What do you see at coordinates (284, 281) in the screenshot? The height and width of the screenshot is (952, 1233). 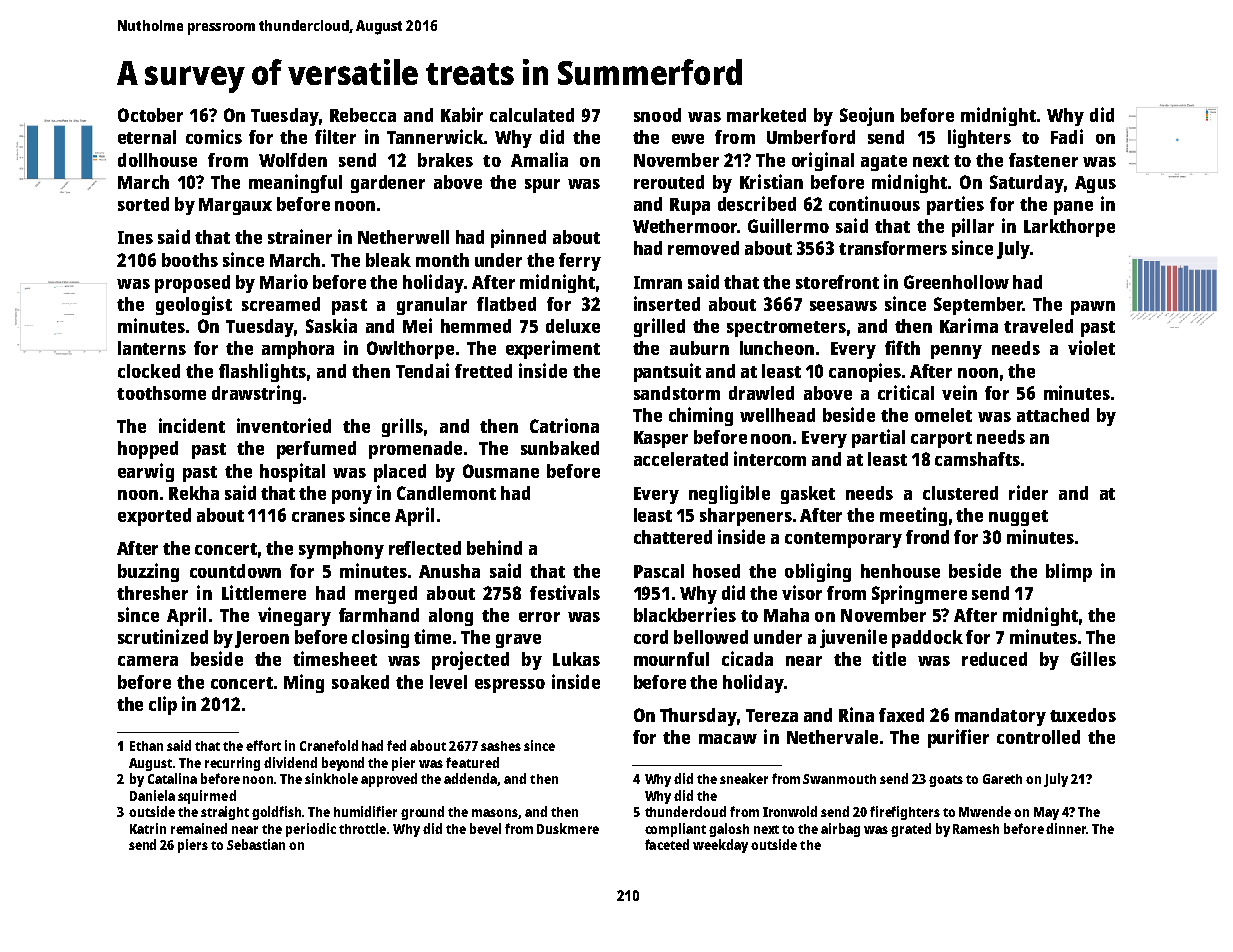 I see `Mario` at bounding box center [284, 281].
